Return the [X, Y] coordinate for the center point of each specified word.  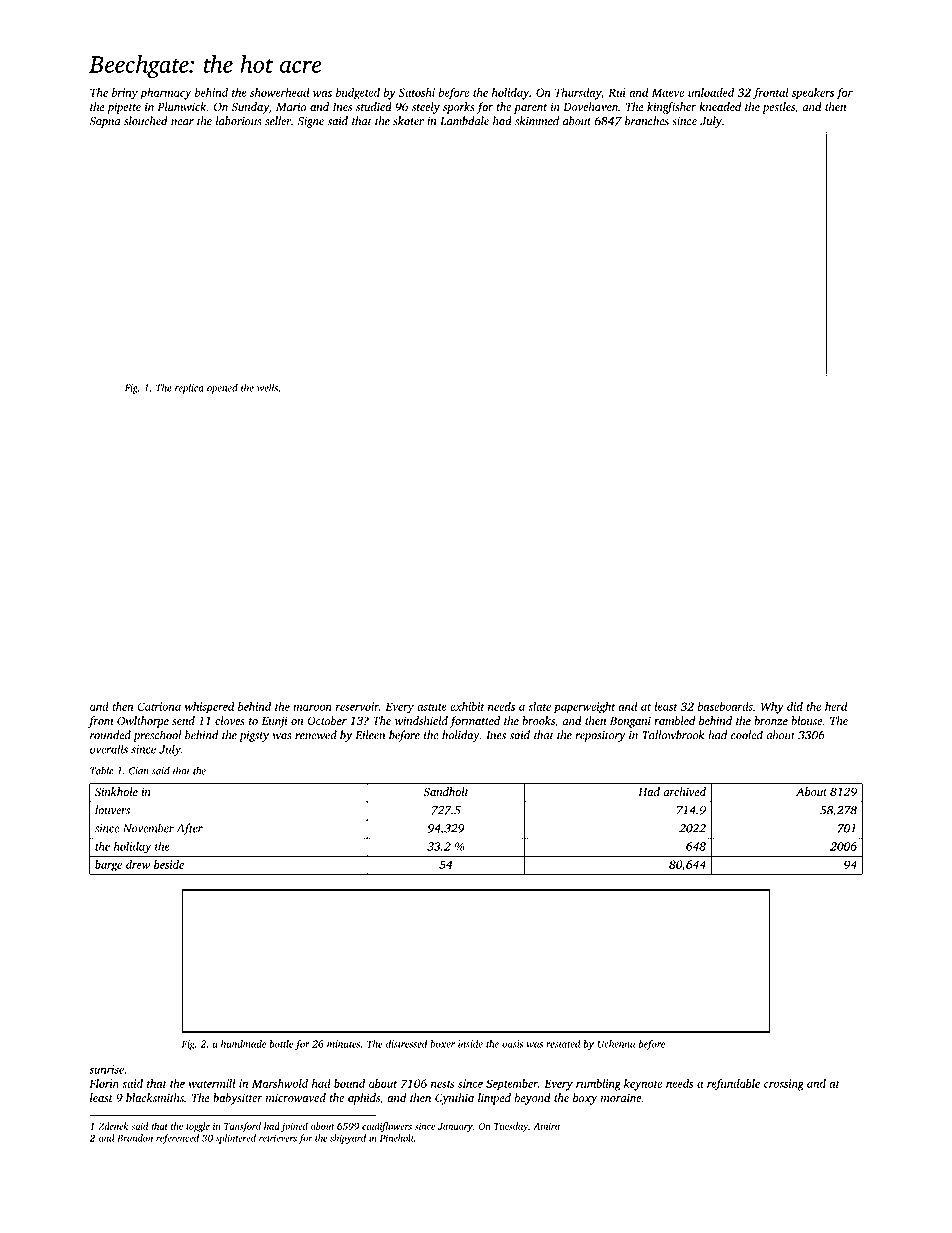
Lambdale [464, 121]
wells [267, 387]
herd [836, 706]
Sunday [250, 108]
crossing [784, 1085]
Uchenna [616, 1044]
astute [432, 707]
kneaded [720, 106]
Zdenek [113, 1126]
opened [222, 389]
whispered [209, 708]
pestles [778, 108]
